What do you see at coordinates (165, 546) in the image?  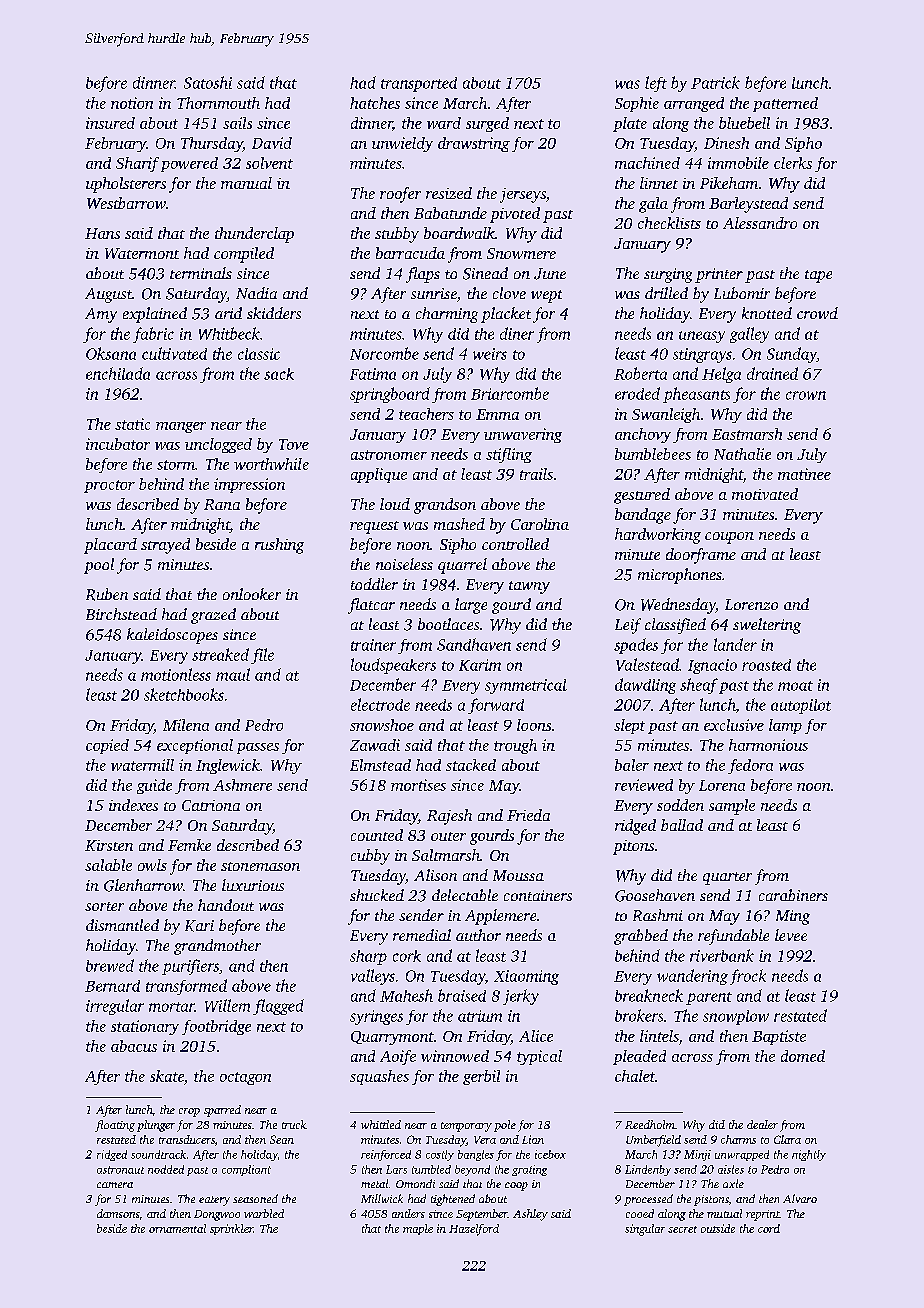 I see `strayed` at bounding box center [165, 546].
